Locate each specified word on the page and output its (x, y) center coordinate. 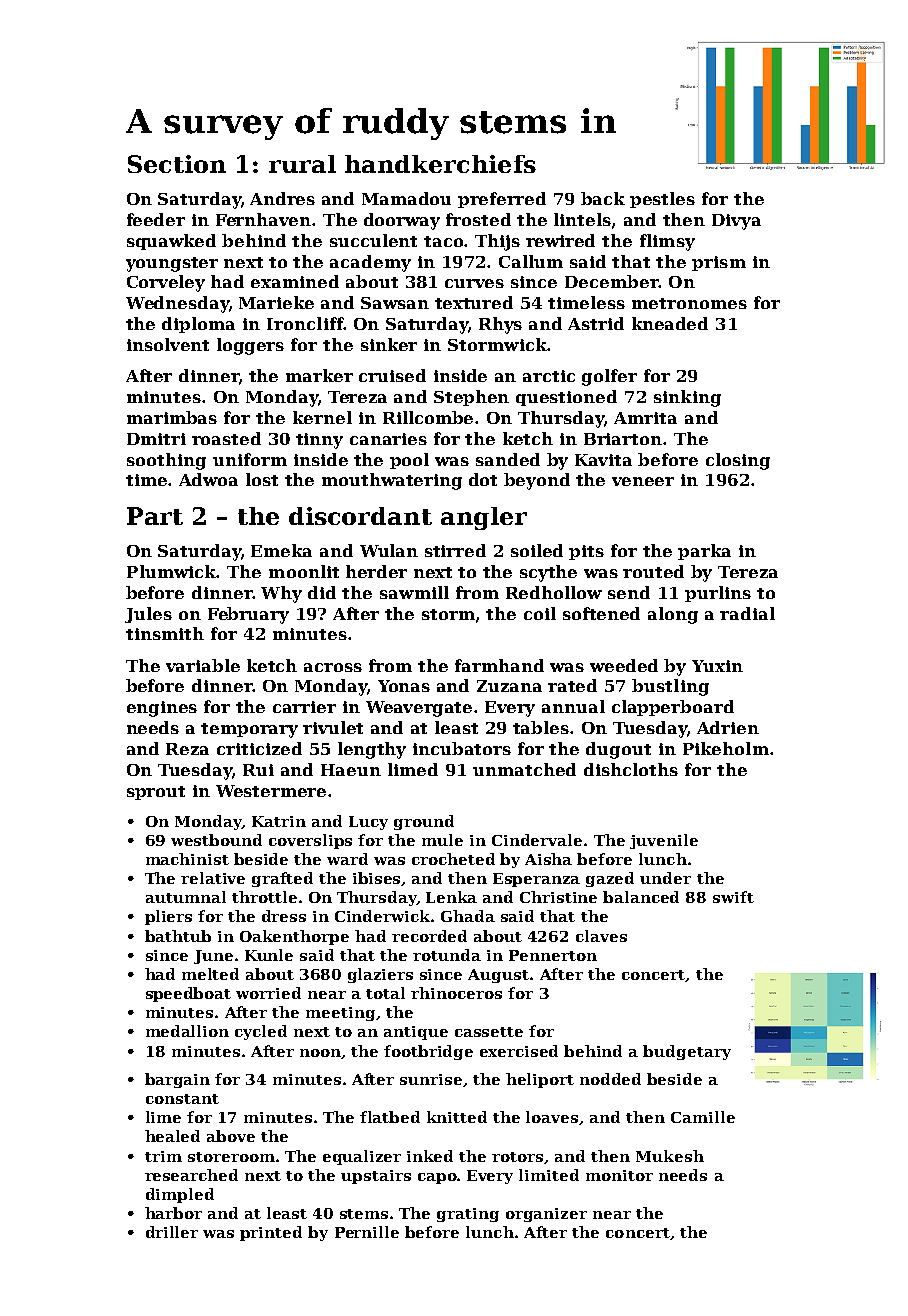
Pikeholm (726, 748)
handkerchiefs (440, 164)
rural (302, 164)
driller (172, 1232)
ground (424, 822)
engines (162, 709)
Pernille (367, 1232)
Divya (736, 222)
